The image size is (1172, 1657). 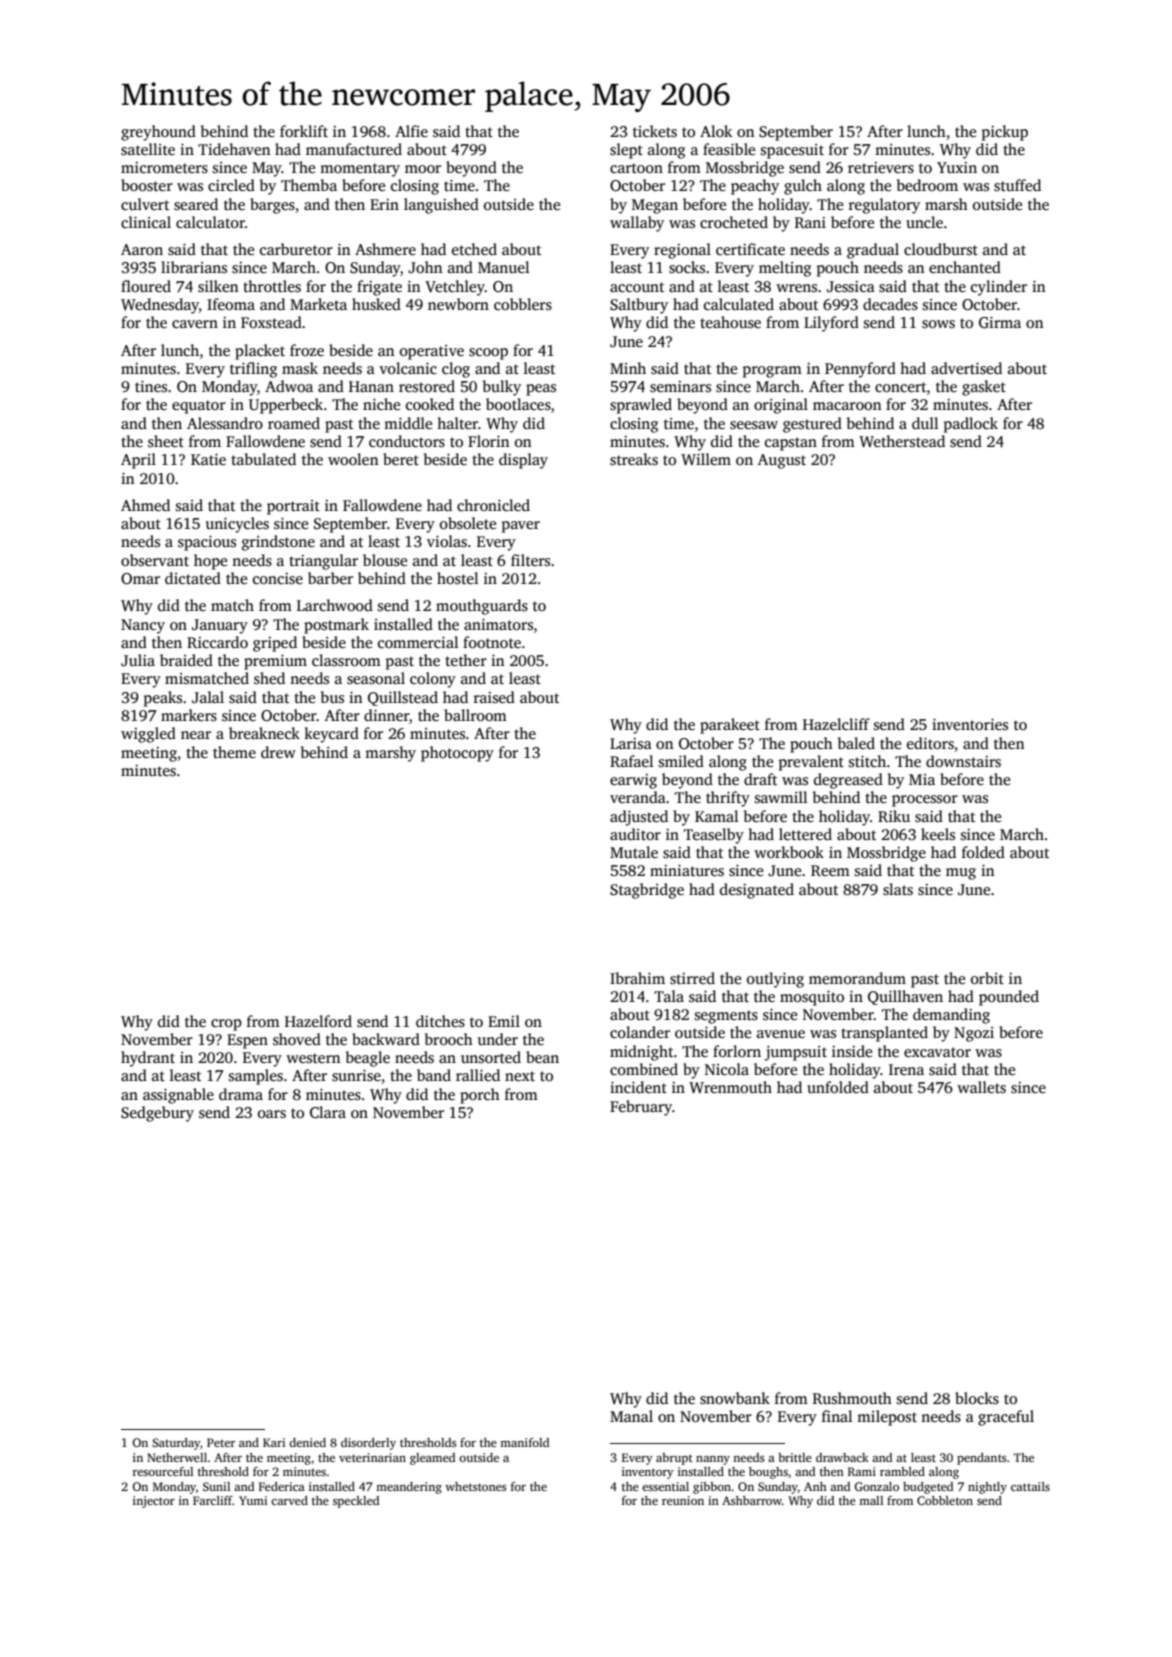 I want to click on footnote, so click(x=492, y=642).
